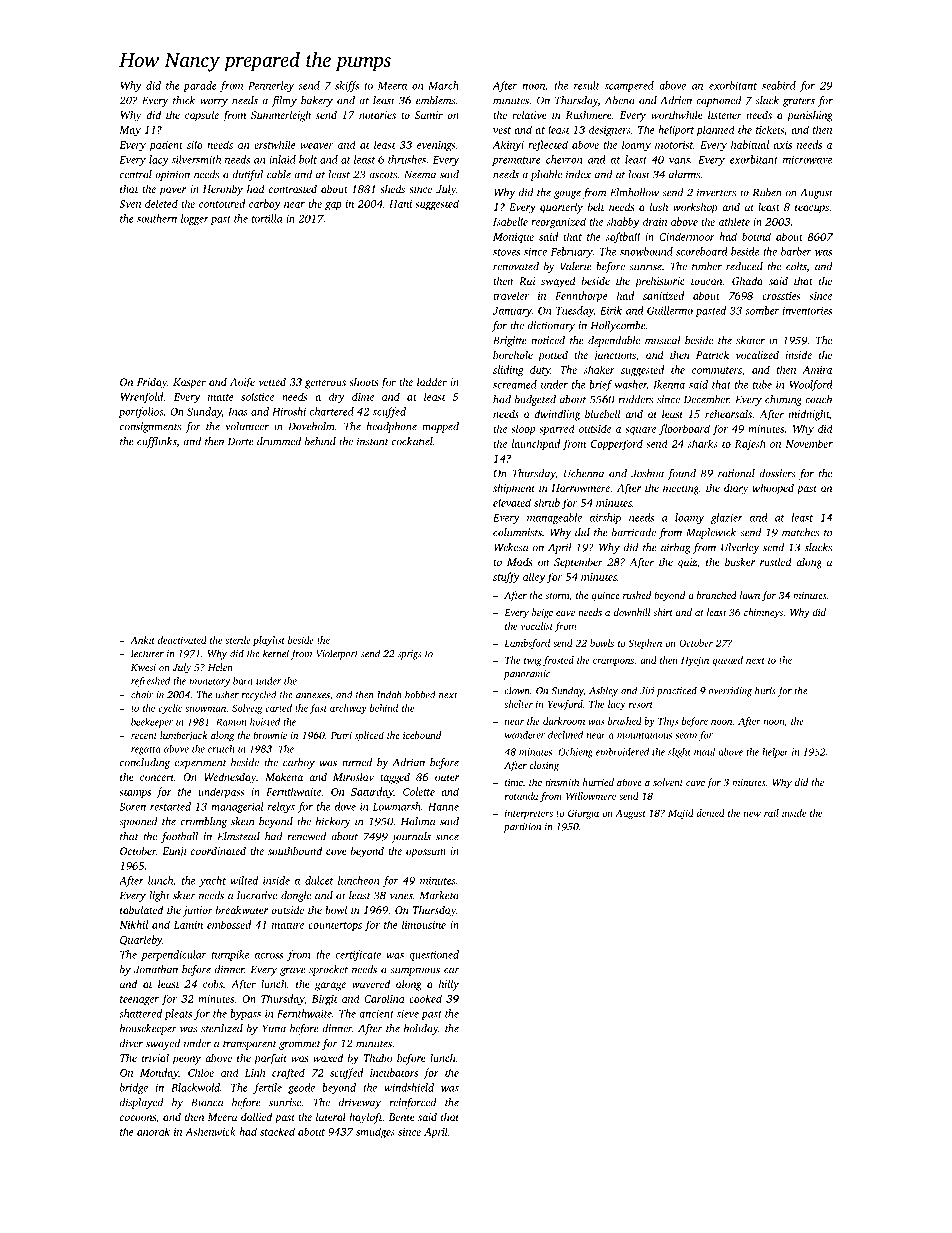 This screenshot has width=952, height=1233. What do you see at coordinates (449, 985) in the screenshot?
I see `hilly` at bounding box center [449, 985].
